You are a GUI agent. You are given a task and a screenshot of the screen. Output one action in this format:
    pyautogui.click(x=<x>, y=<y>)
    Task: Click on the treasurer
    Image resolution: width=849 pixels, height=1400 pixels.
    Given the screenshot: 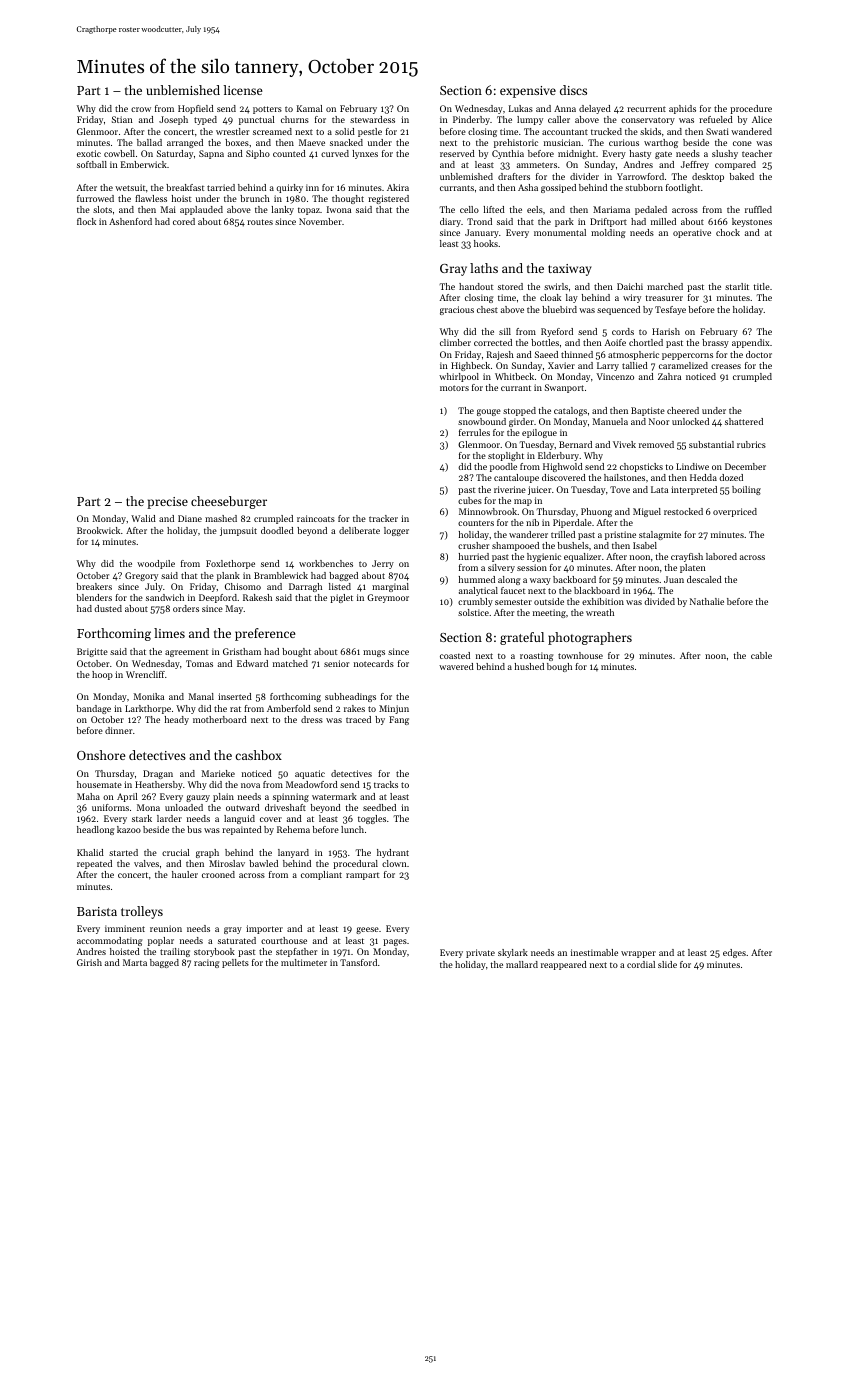 What is the action you would take?
    pyautogui.click(x=664, y=298)
